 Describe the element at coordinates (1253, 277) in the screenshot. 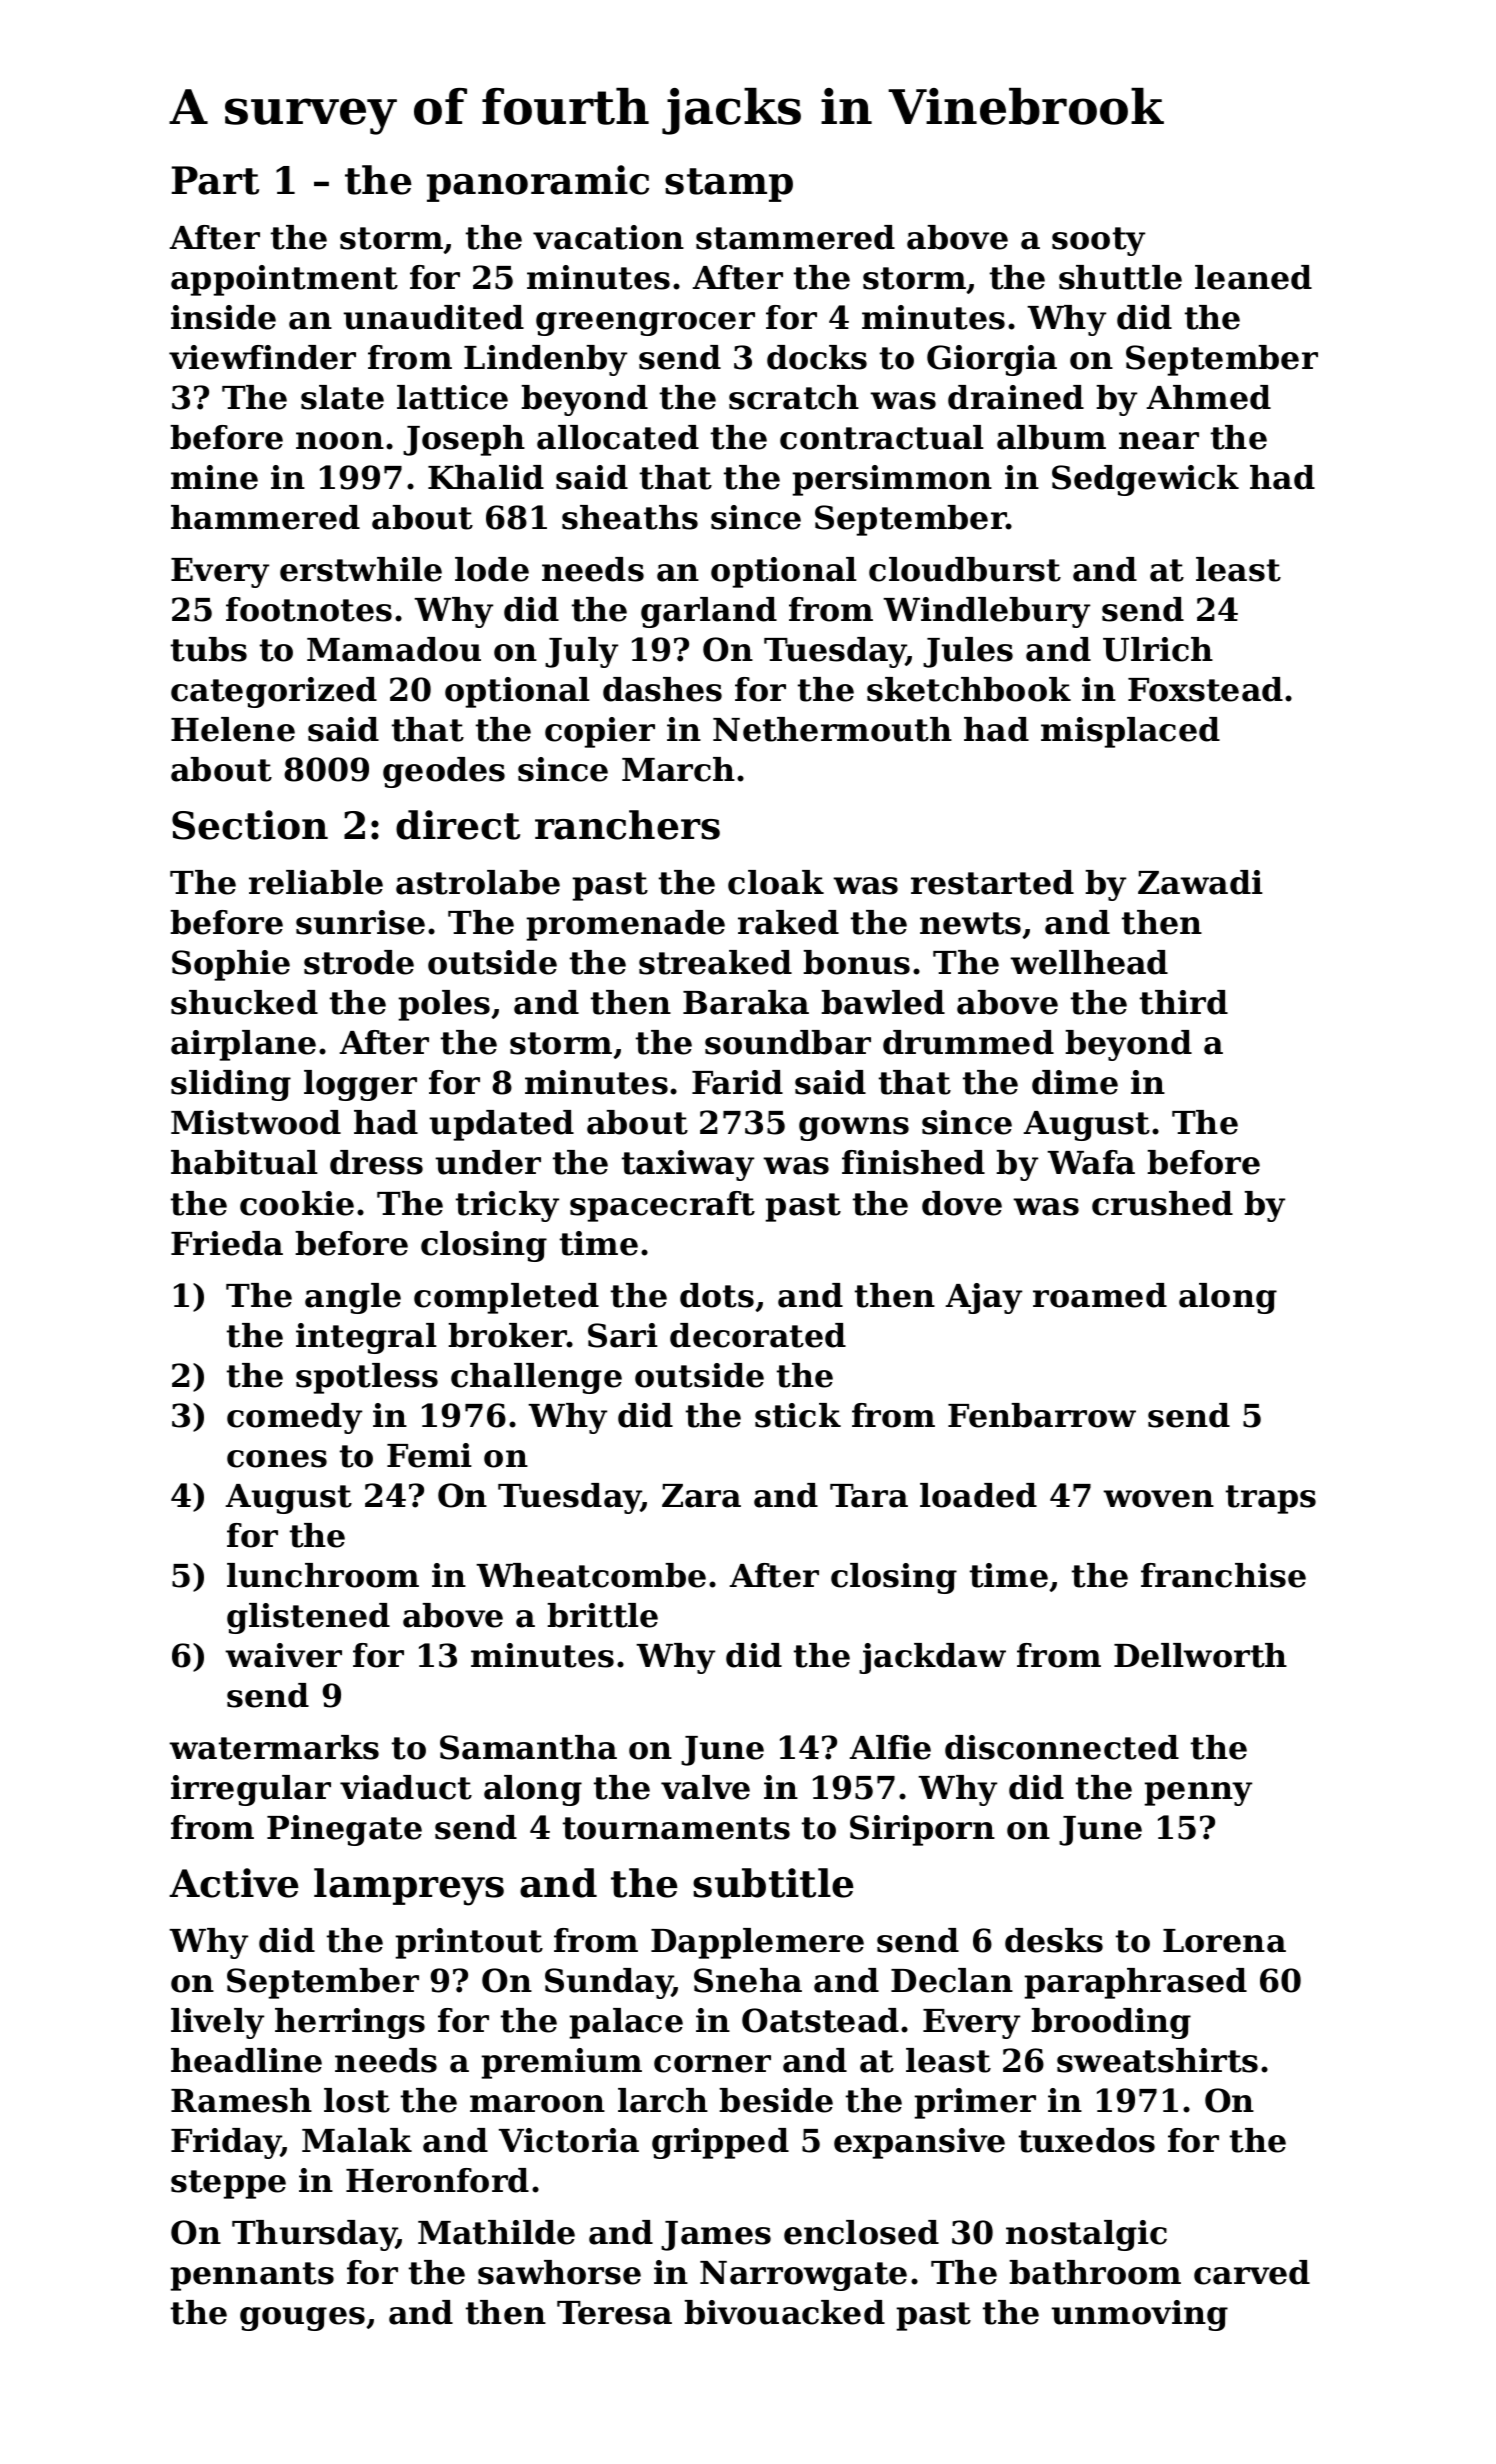

I see `leaned` at that location.
